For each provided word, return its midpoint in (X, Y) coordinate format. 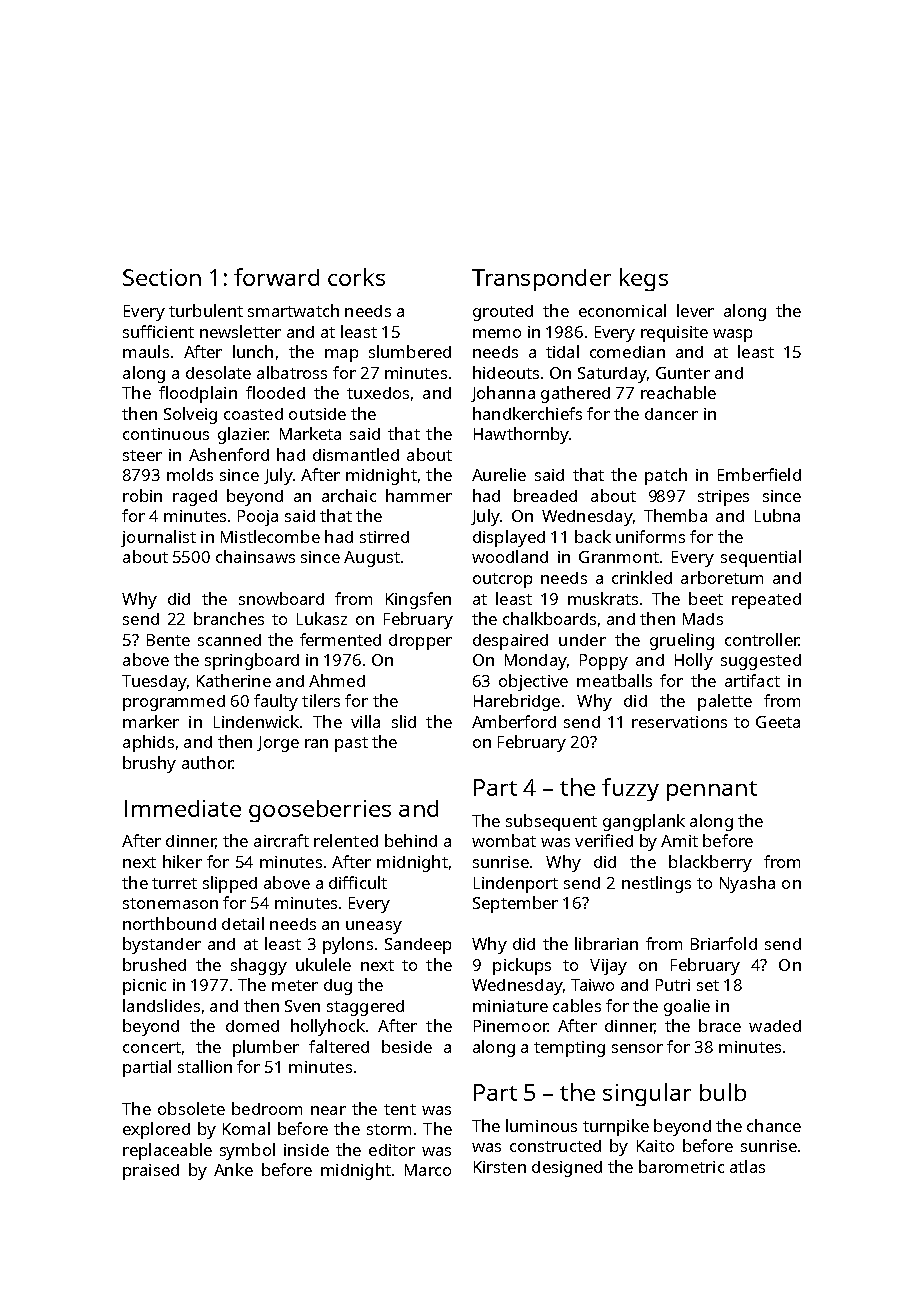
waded (775, 1026)
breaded (545, 495)
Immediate (183, 808)
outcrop (502, 580)
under (582, 640)
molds (190, 474)
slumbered (410, 351)
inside (306, 1150)
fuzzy (630, 789)
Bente (168, 640)
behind (411, 840)
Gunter (683, 373)
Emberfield (759, 474)
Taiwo (592, 985)
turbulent (206, 310)
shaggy (259, 966)
